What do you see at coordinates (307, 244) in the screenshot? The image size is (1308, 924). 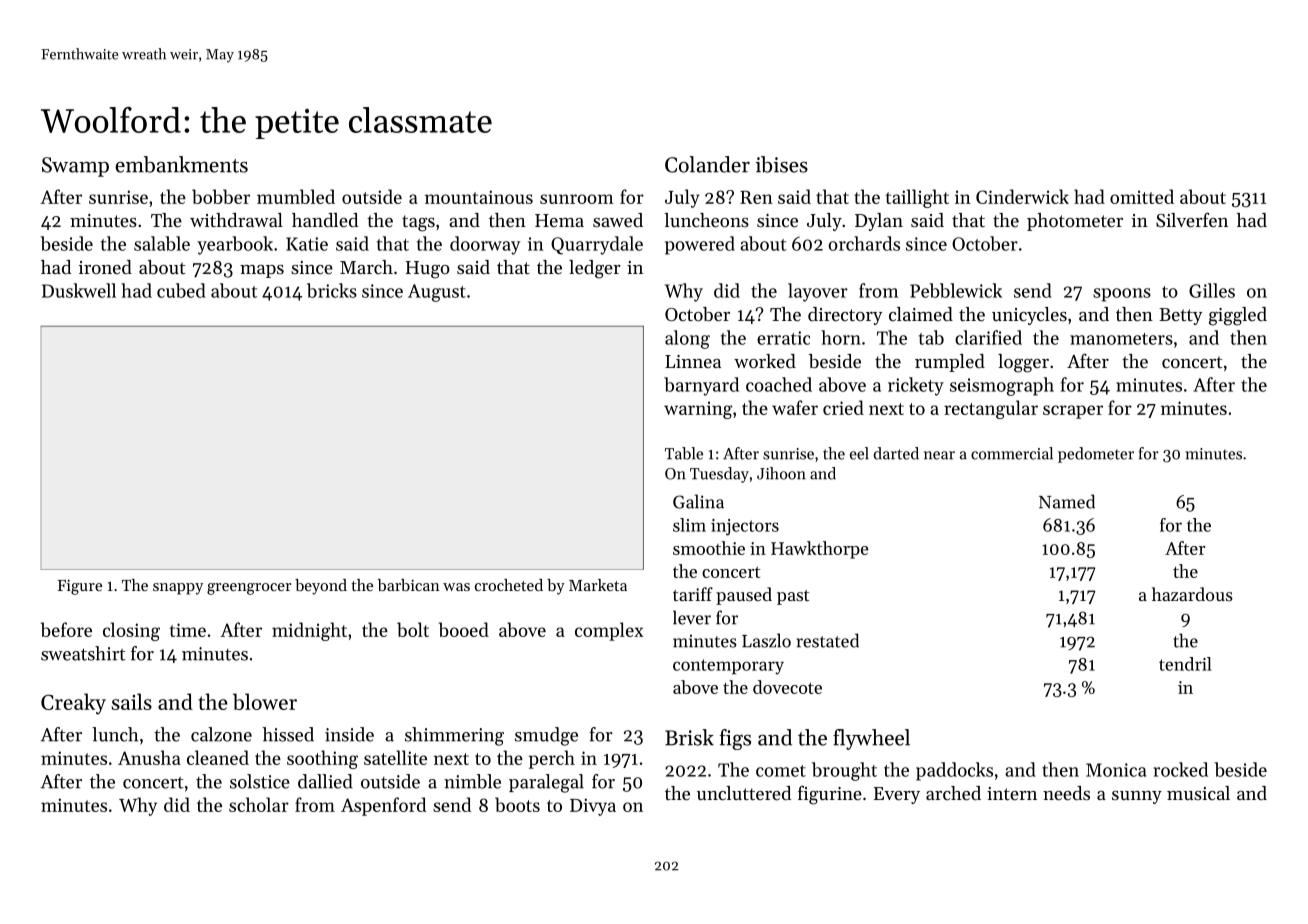 I see `Katie` at bounding box center [307, 244].
